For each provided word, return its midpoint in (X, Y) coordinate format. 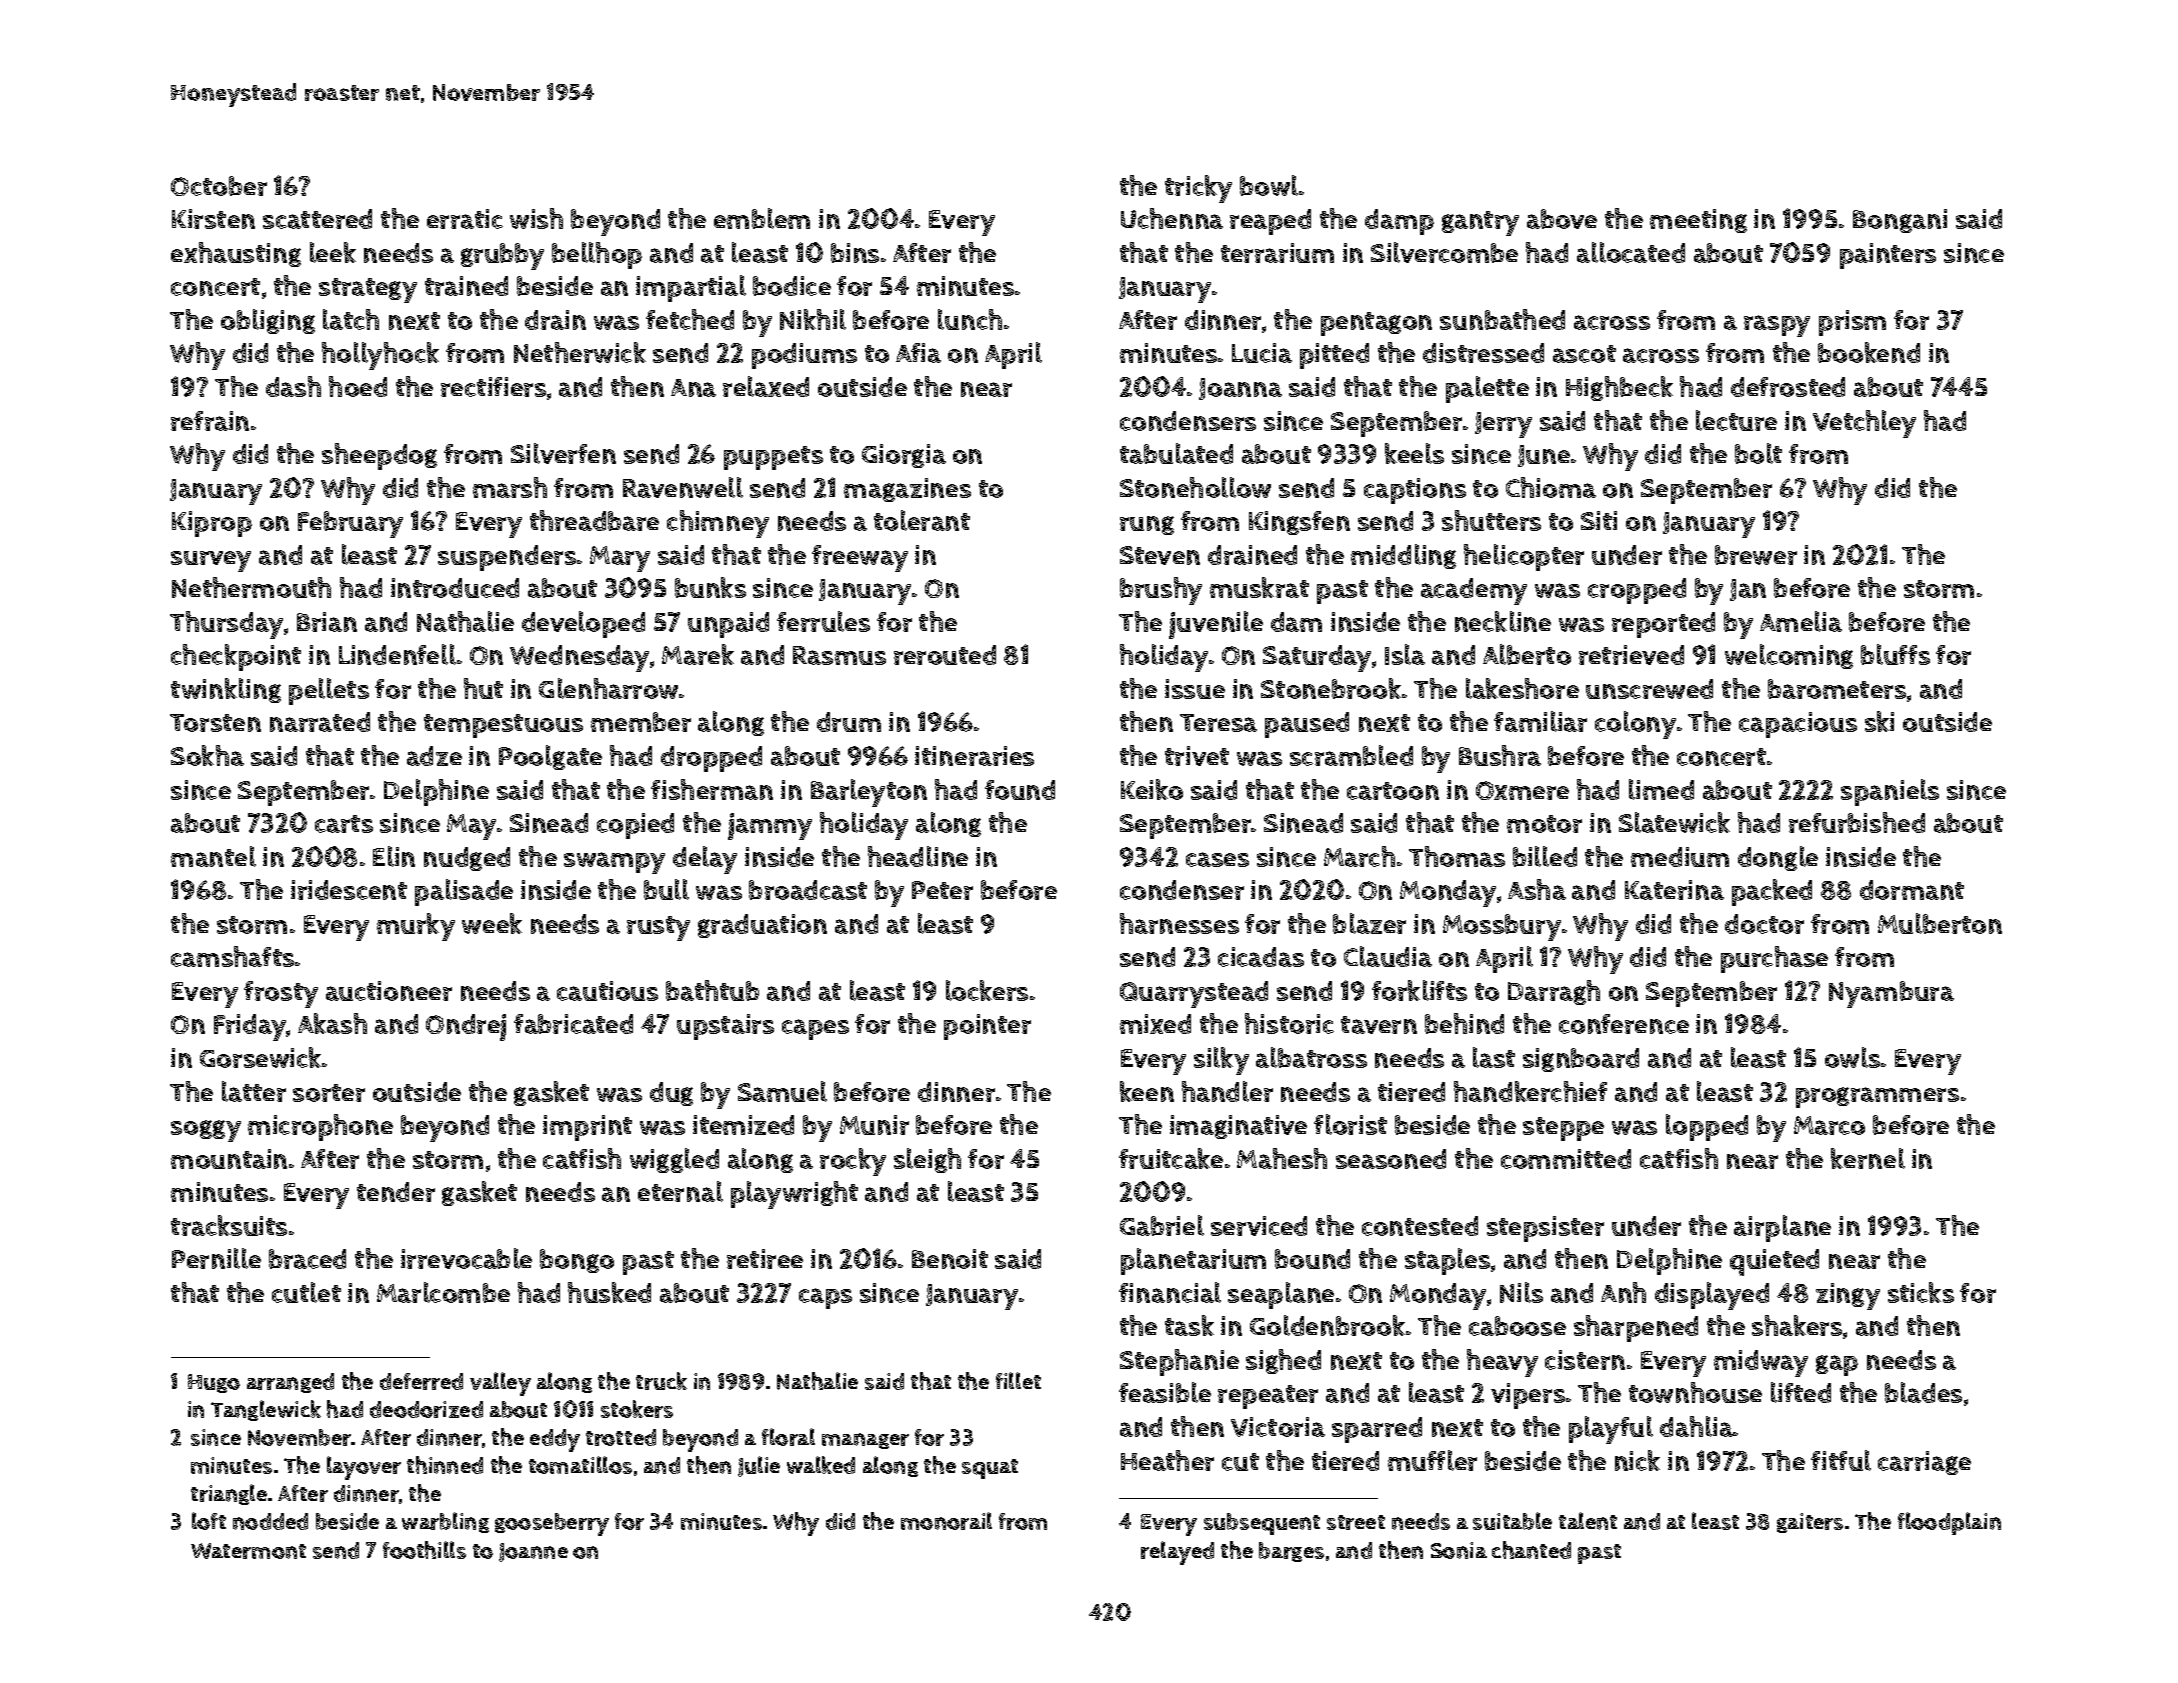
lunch (970, 319)
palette (1487, 389)
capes (815, 1029)
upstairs (725, 1027)
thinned (445, 1465)
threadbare (594, 520)
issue (1195, 689)
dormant (1912, 890)
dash (293, 386)
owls (1852, 1057)
